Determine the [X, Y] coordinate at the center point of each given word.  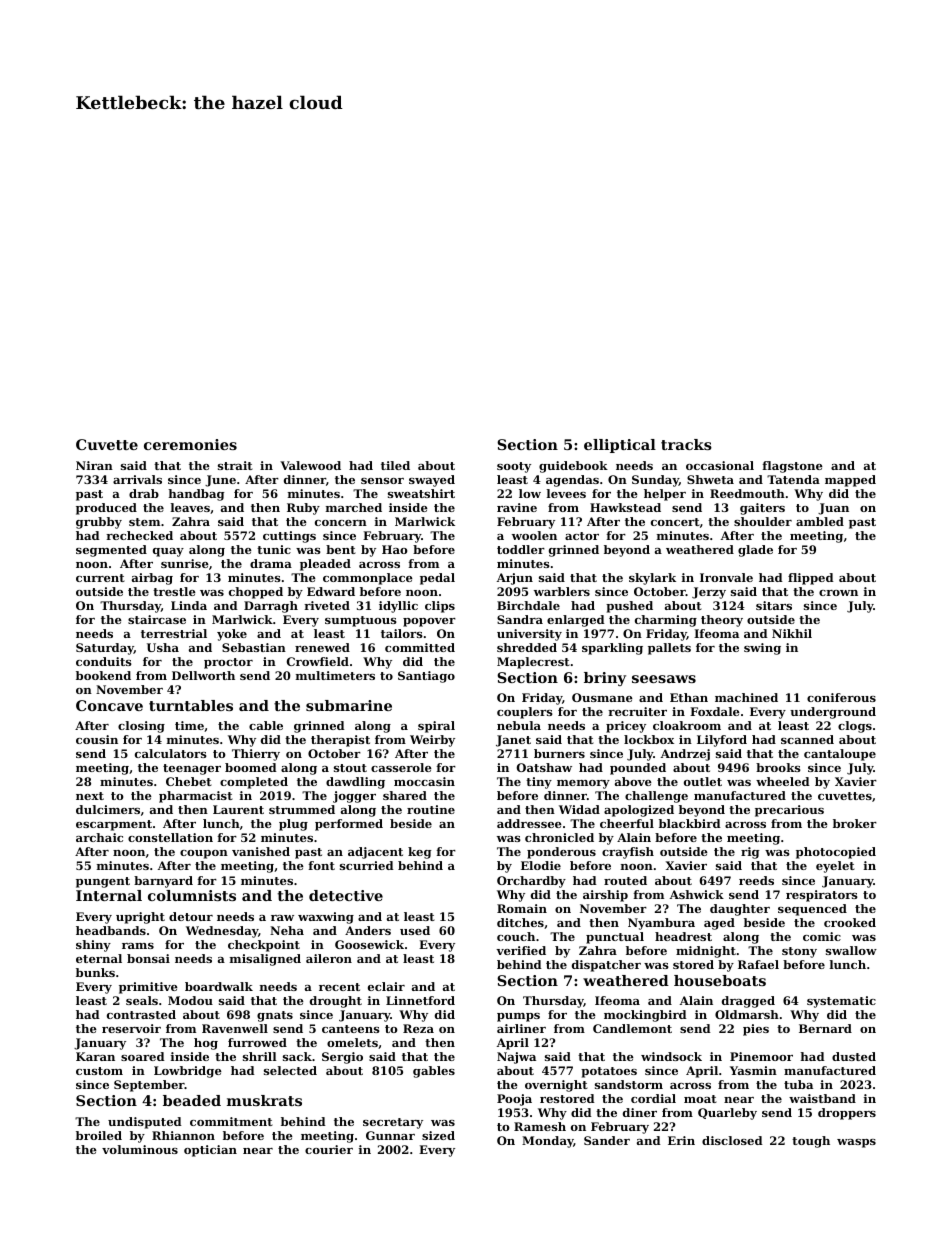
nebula [519, 725]
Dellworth [203, 675]
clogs [855, 727]
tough [811, 1142]
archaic [99, 837]
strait [235, 465]
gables [434, 1072]
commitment [231, 1121]
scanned [807, 739]
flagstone [792, 467]
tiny [539, 783]
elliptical [620, 446]
